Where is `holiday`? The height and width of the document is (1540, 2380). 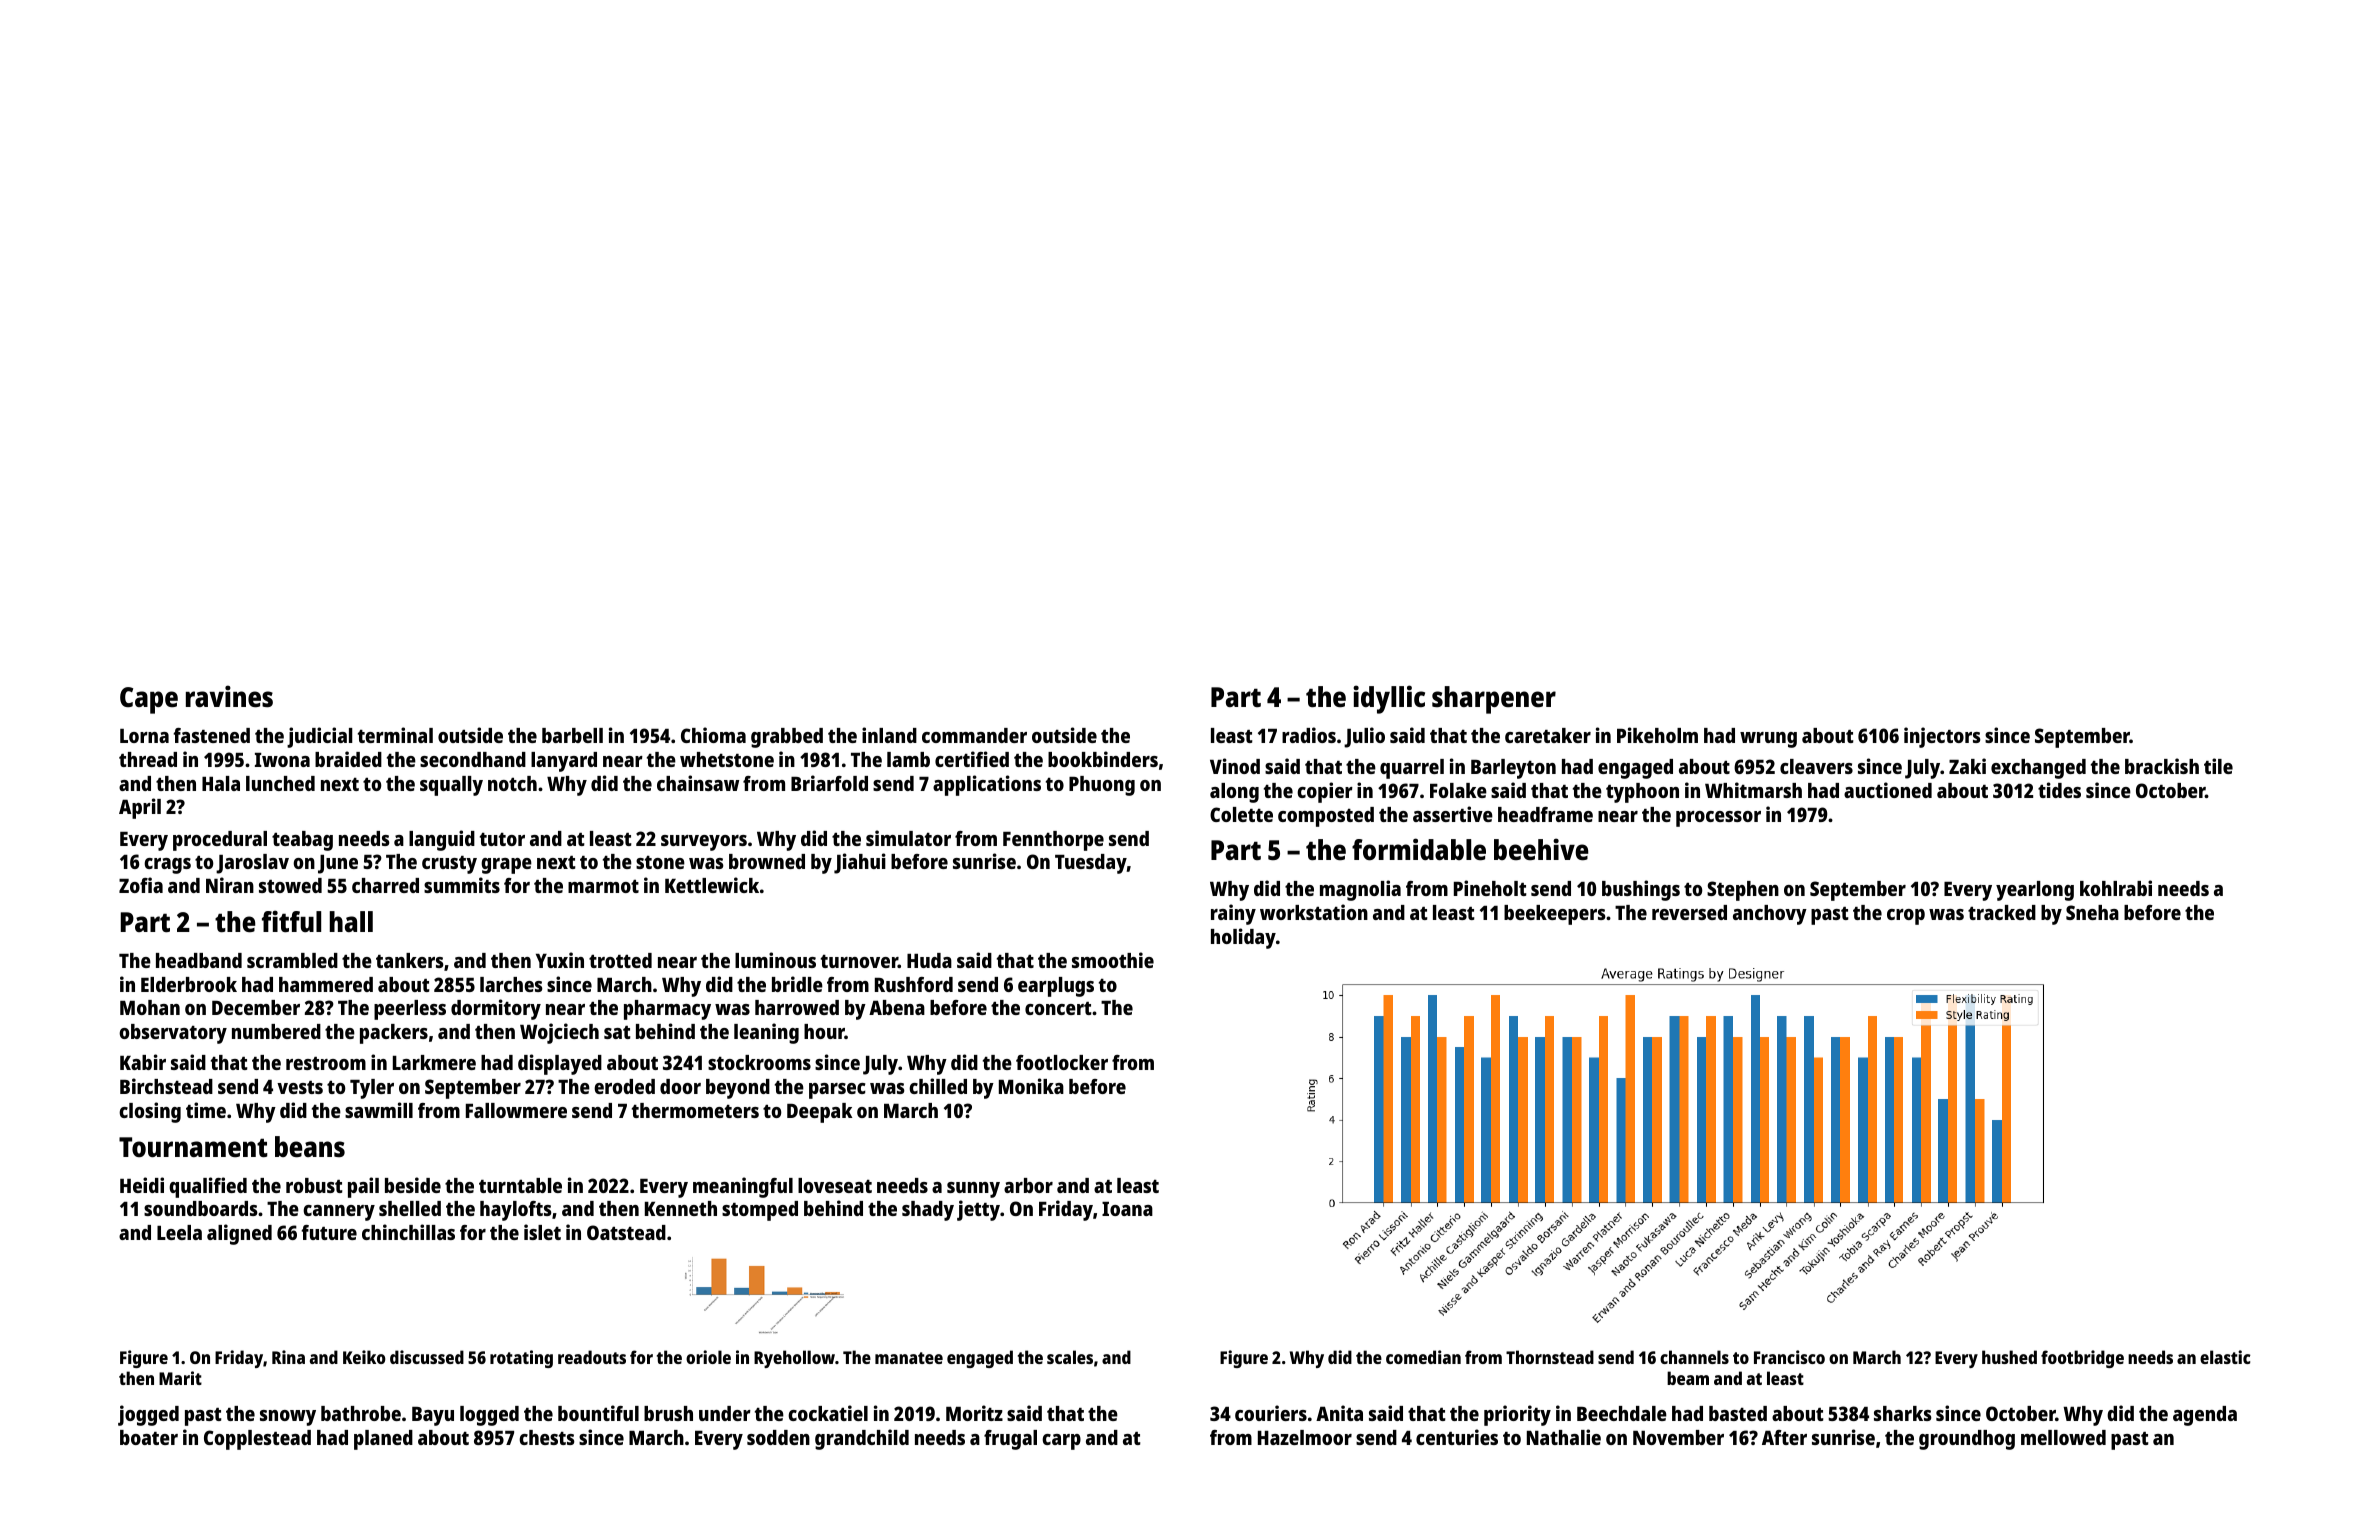
holiday is located at coordinates (1243, 938).
